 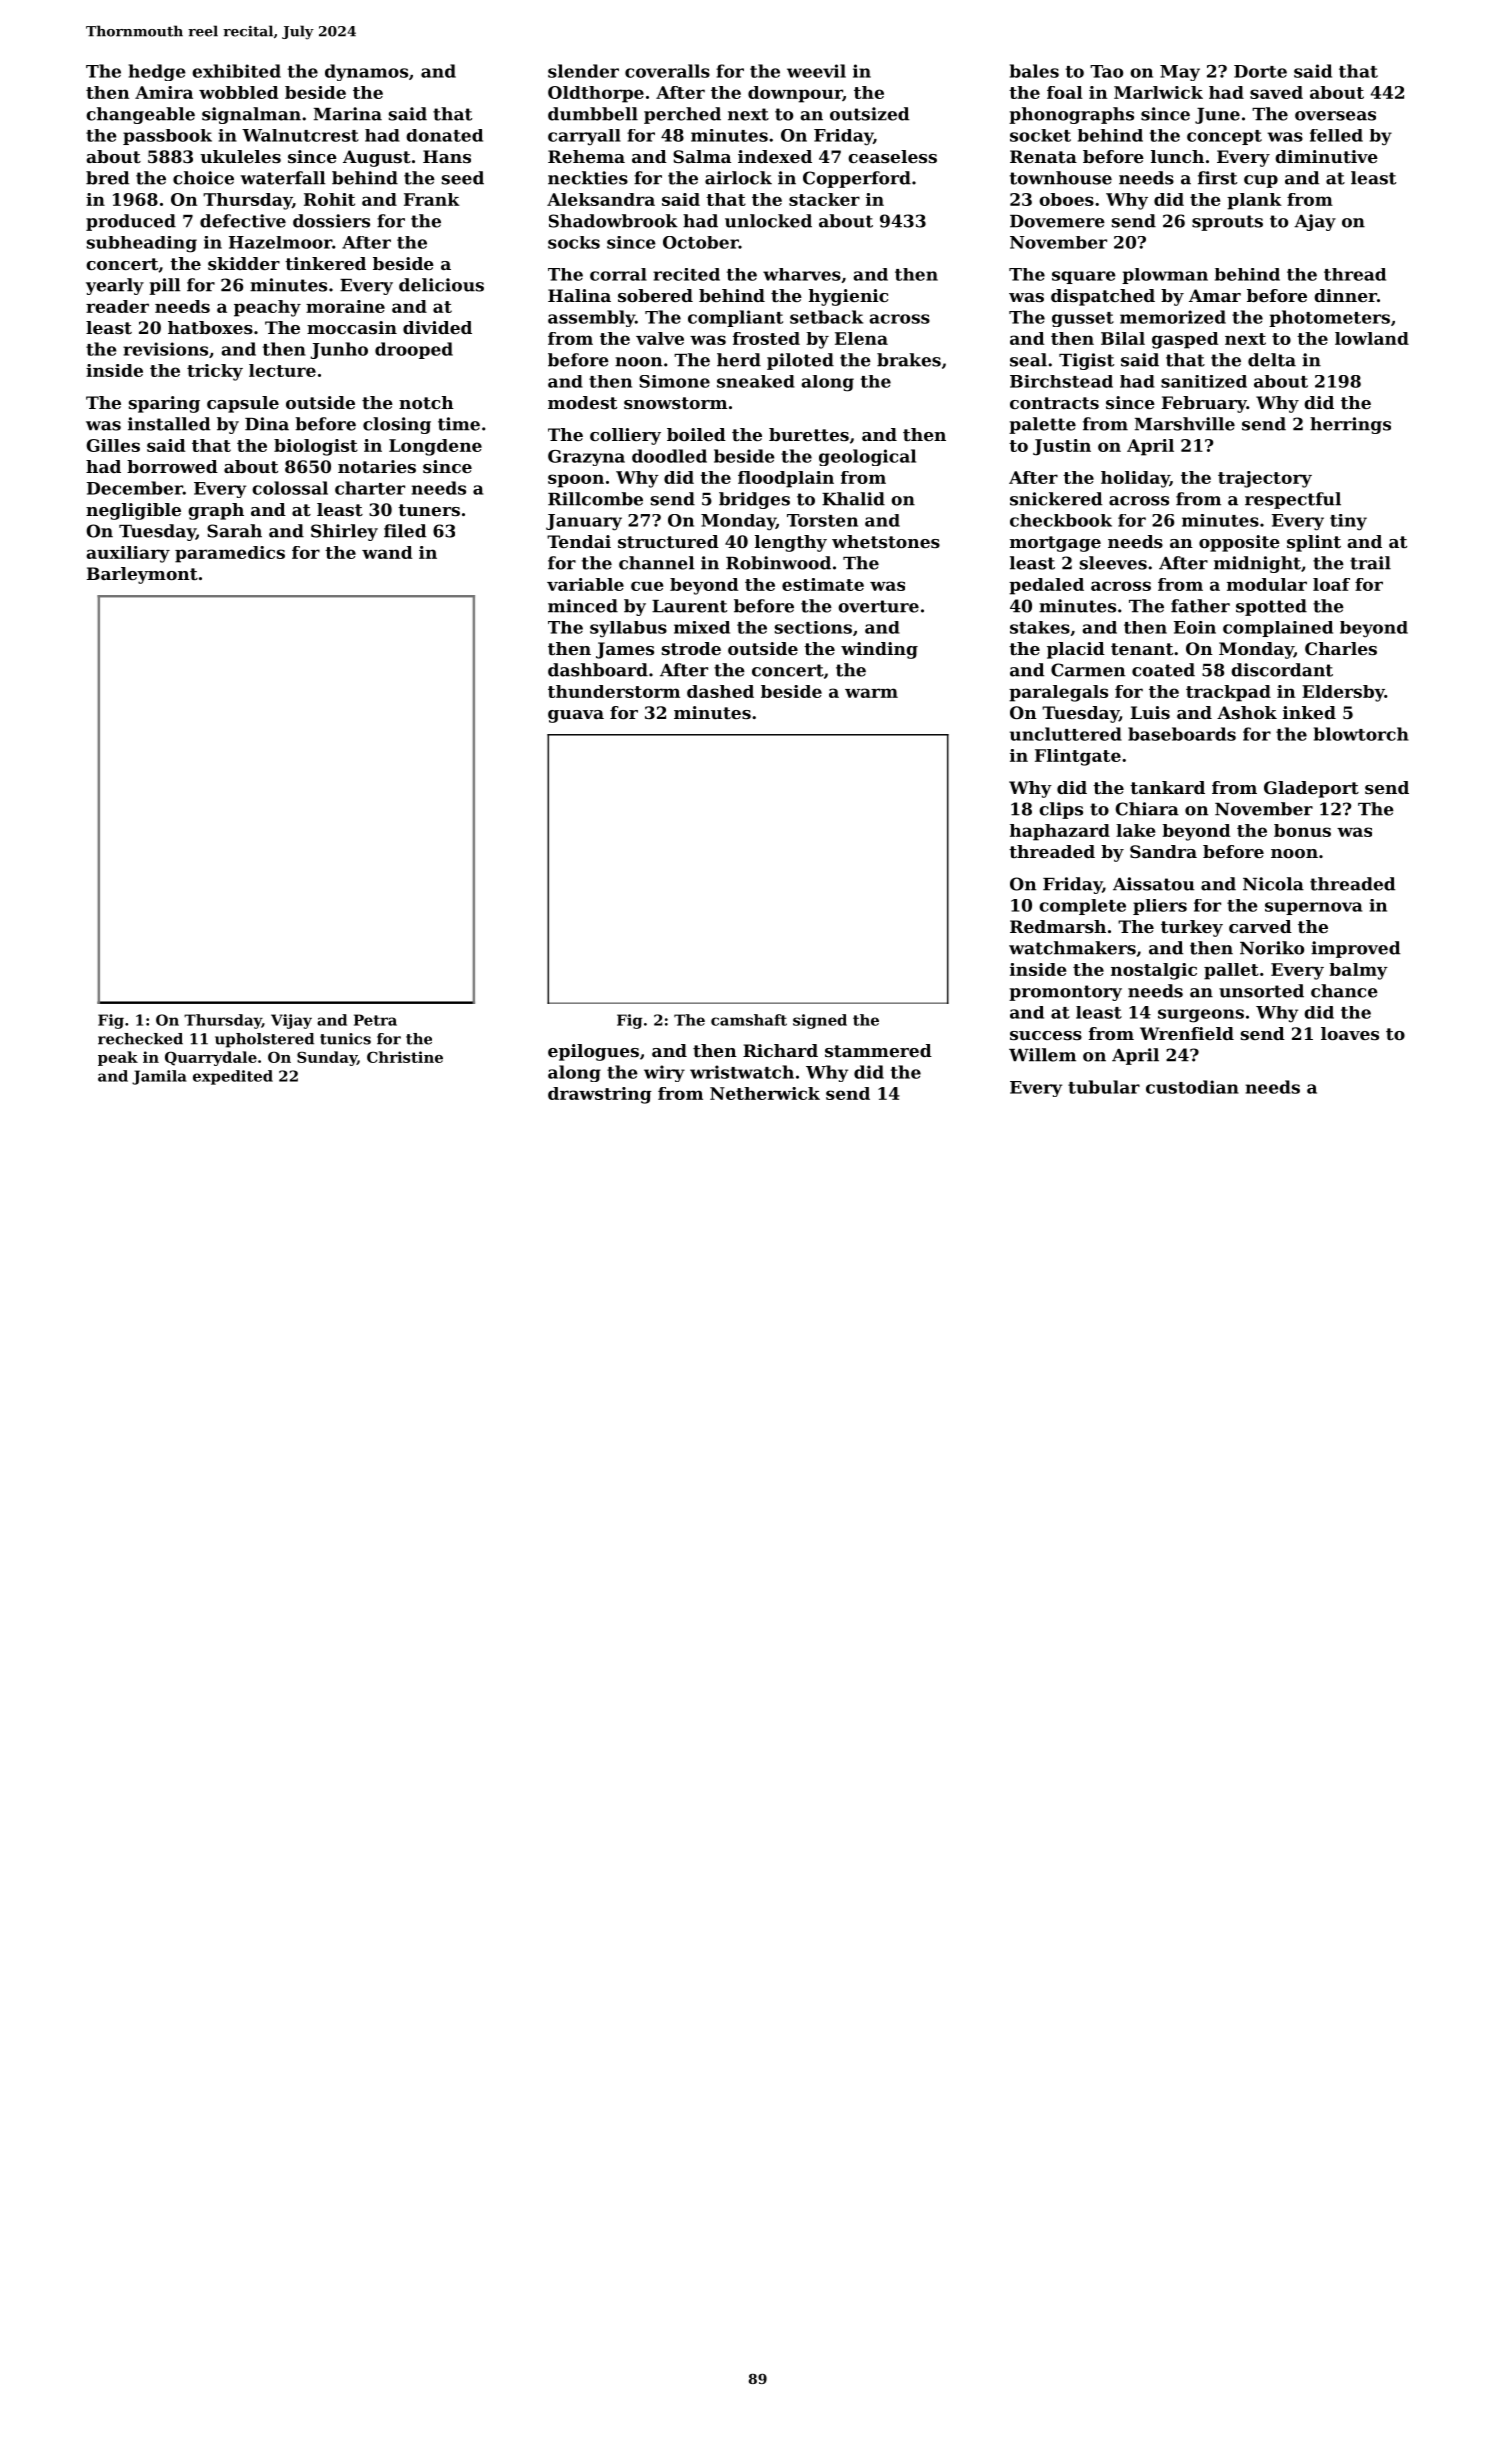 I want to click on expedited, so click(x=233, y=1077).
